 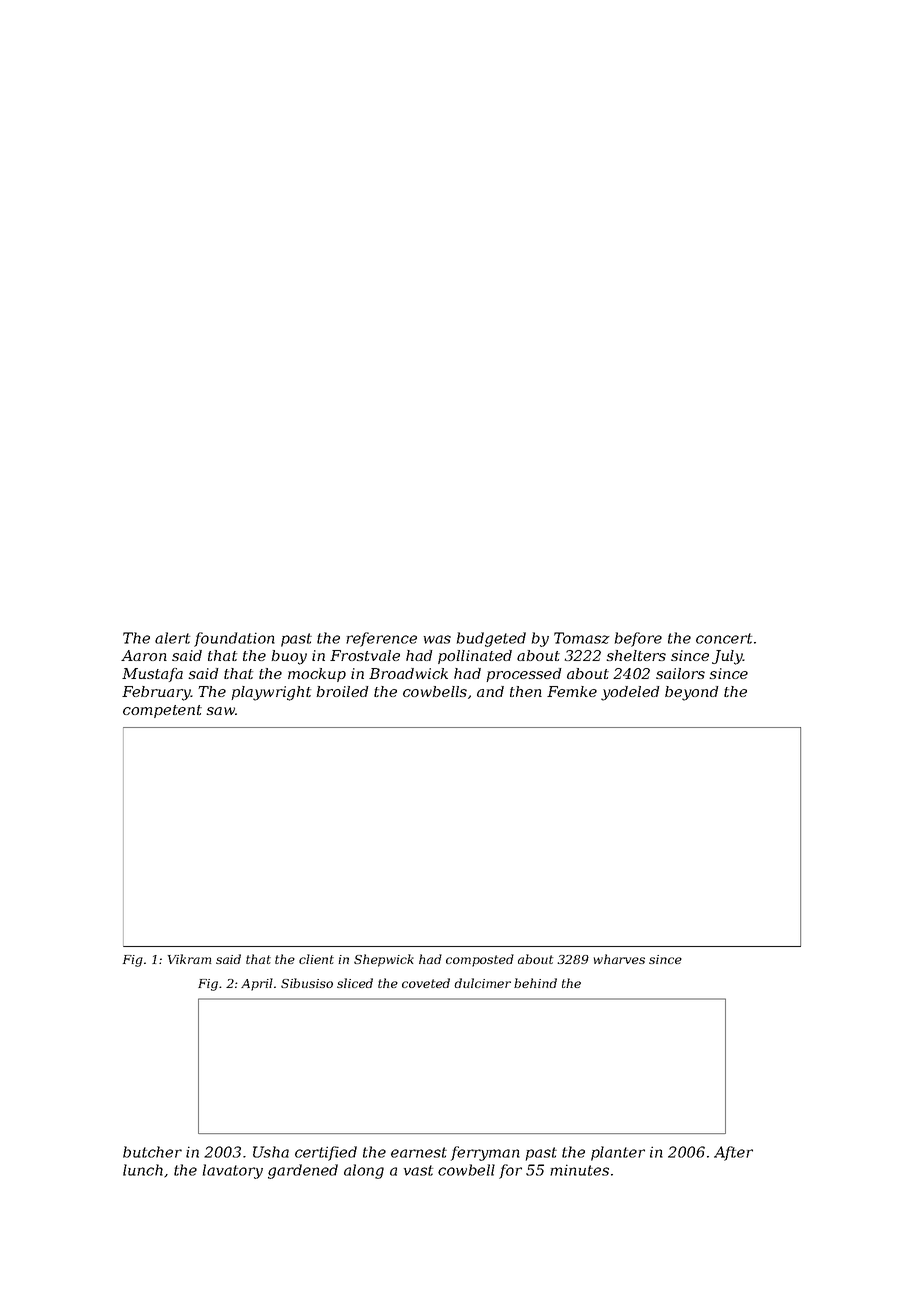 What do you see at coordinates (234, 639) in the document?
I see `foundation` at bounding box center [234, 639].
